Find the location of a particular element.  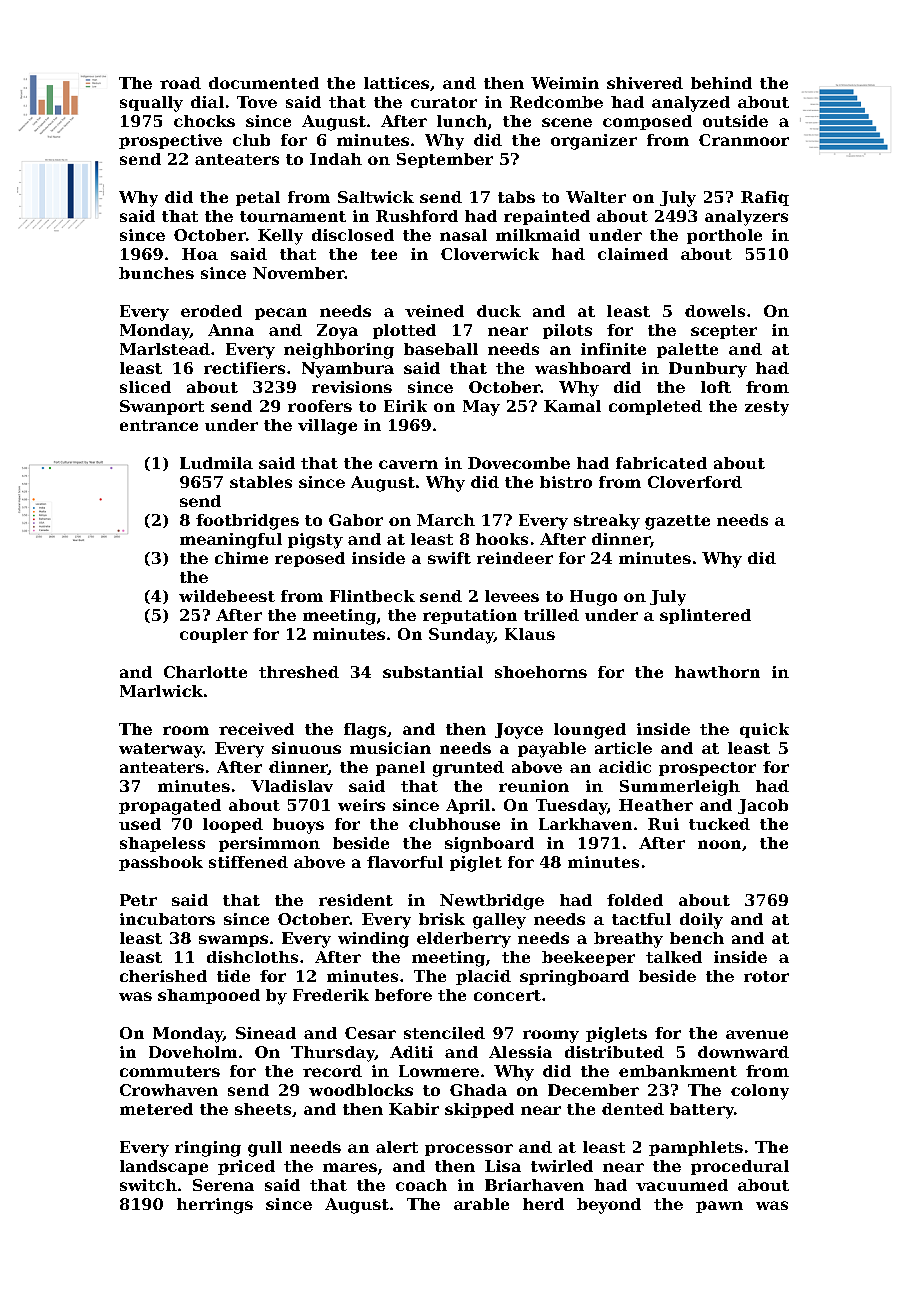

looped is located at coordinates (233, 825).
